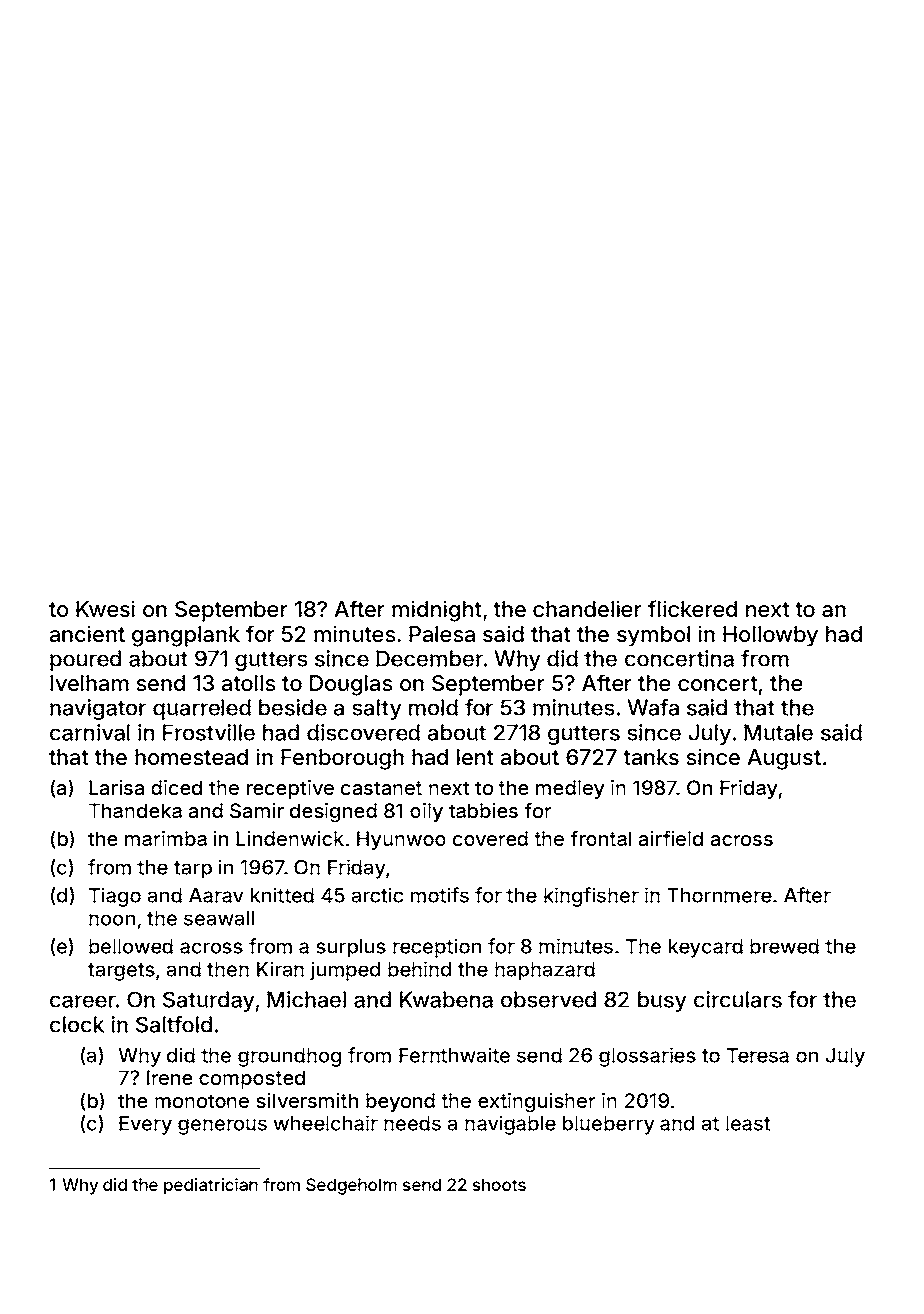 This page has height=1314, width=924. Describe the element at coordinates (446, 999) in the page. I see `Kwabena` at that location.
